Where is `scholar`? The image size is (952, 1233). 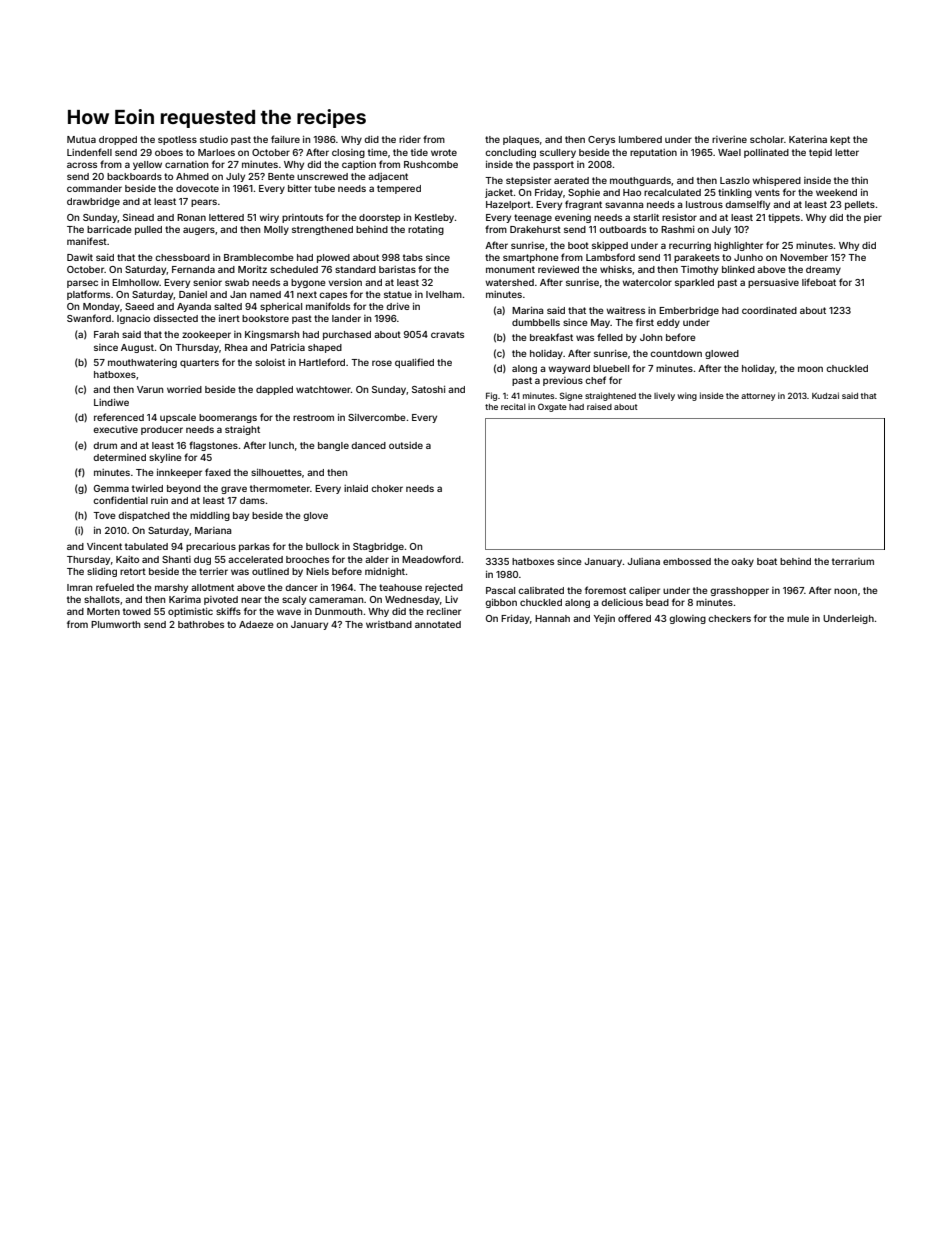 scholar is located at coordinates (767, 139).
